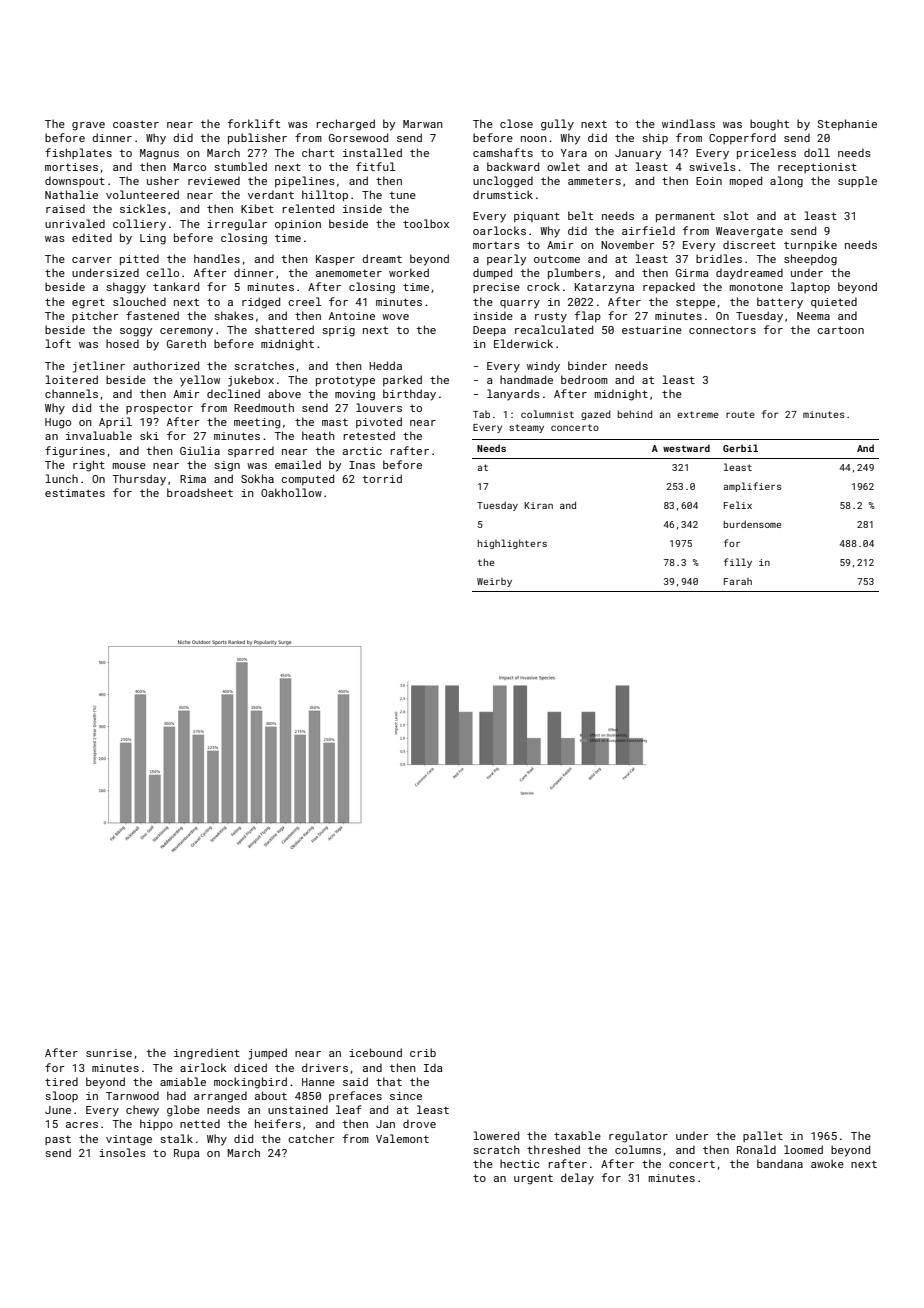 The width and height of the page is (924, 1308). Describe the element at coordinates (638, 1137) in the page. I see `regulator` at that location.
